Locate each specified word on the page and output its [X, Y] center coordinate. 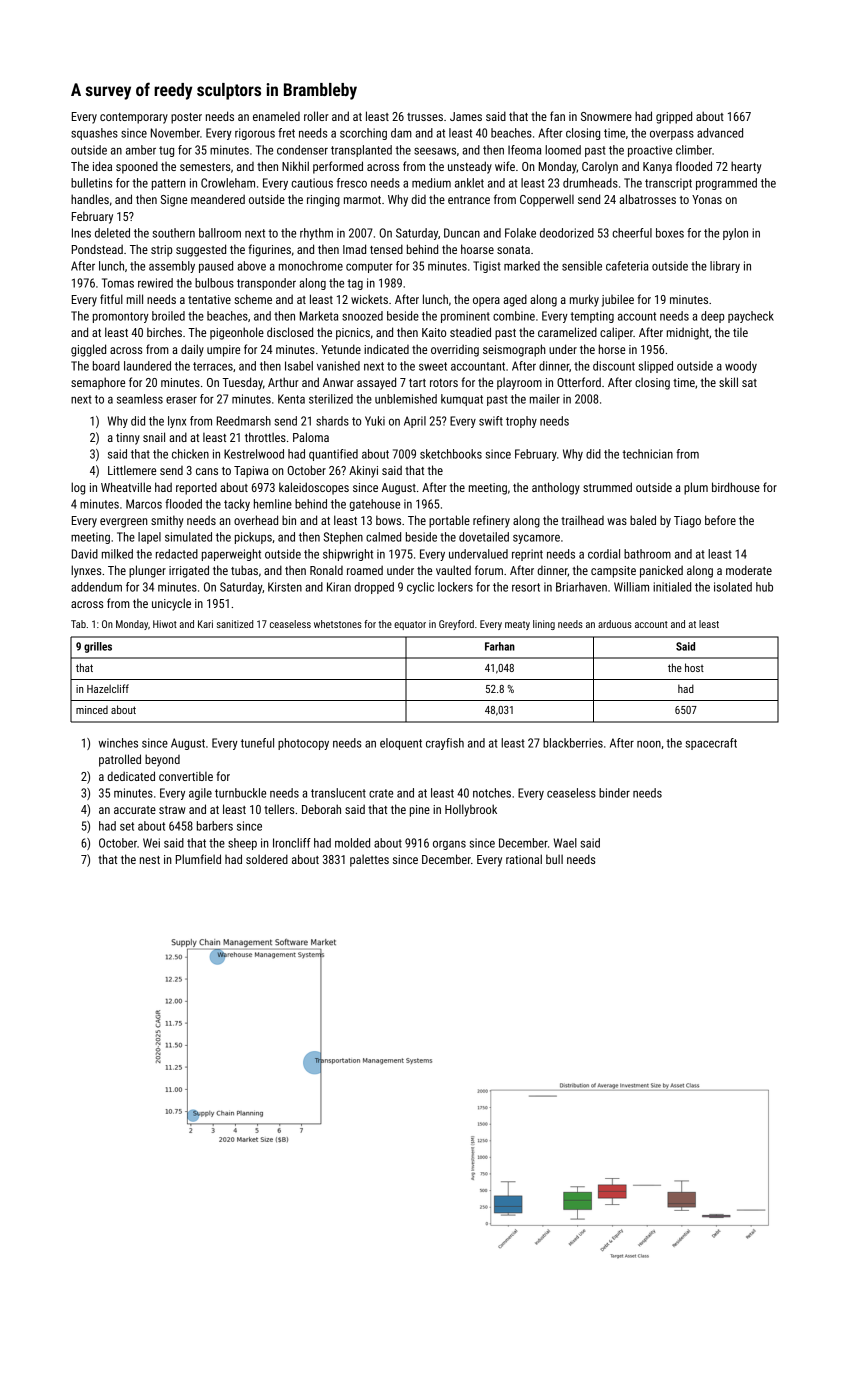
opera [486, 302]
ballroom [220, 233]
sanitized [235, 624]
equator [410, 625]
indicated [386, 349]
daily [192, 350]
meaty [517, 625]
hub [764, 587]
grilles [98, 647]
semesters [205, 167]
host [694, 667]
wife [505, 166]
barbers [215, 826]
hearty [746, 167]
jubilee [618, 300]
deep [713, 317]
